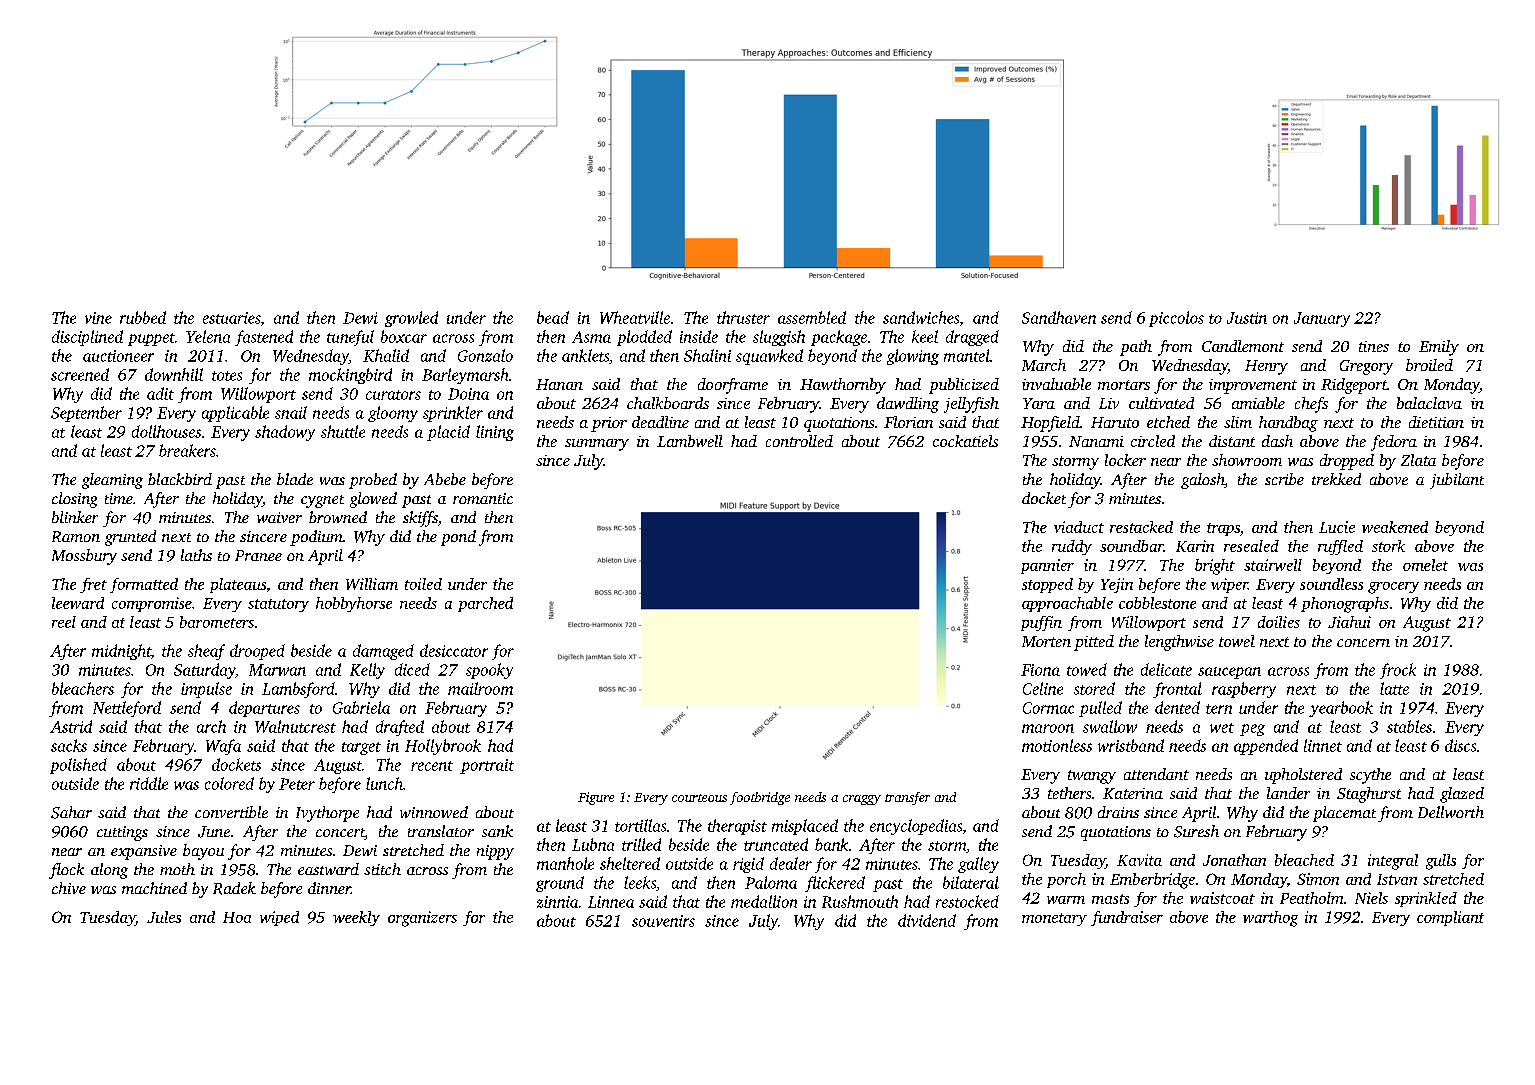  I want to click on Emily, so click(1439, 348).
